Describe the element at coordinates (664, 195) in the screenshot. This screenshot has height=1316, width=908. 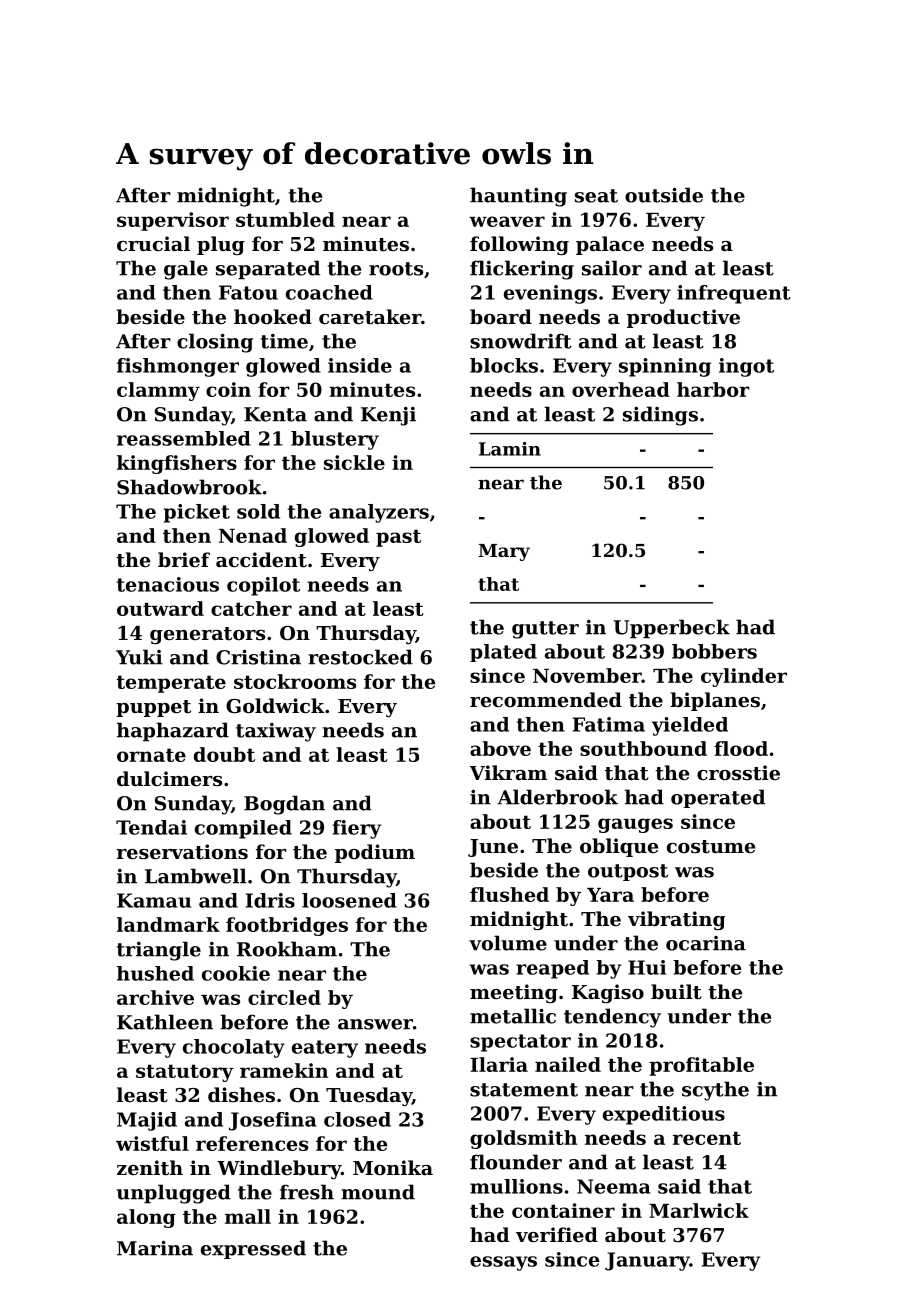
I see `outside` at that location.
